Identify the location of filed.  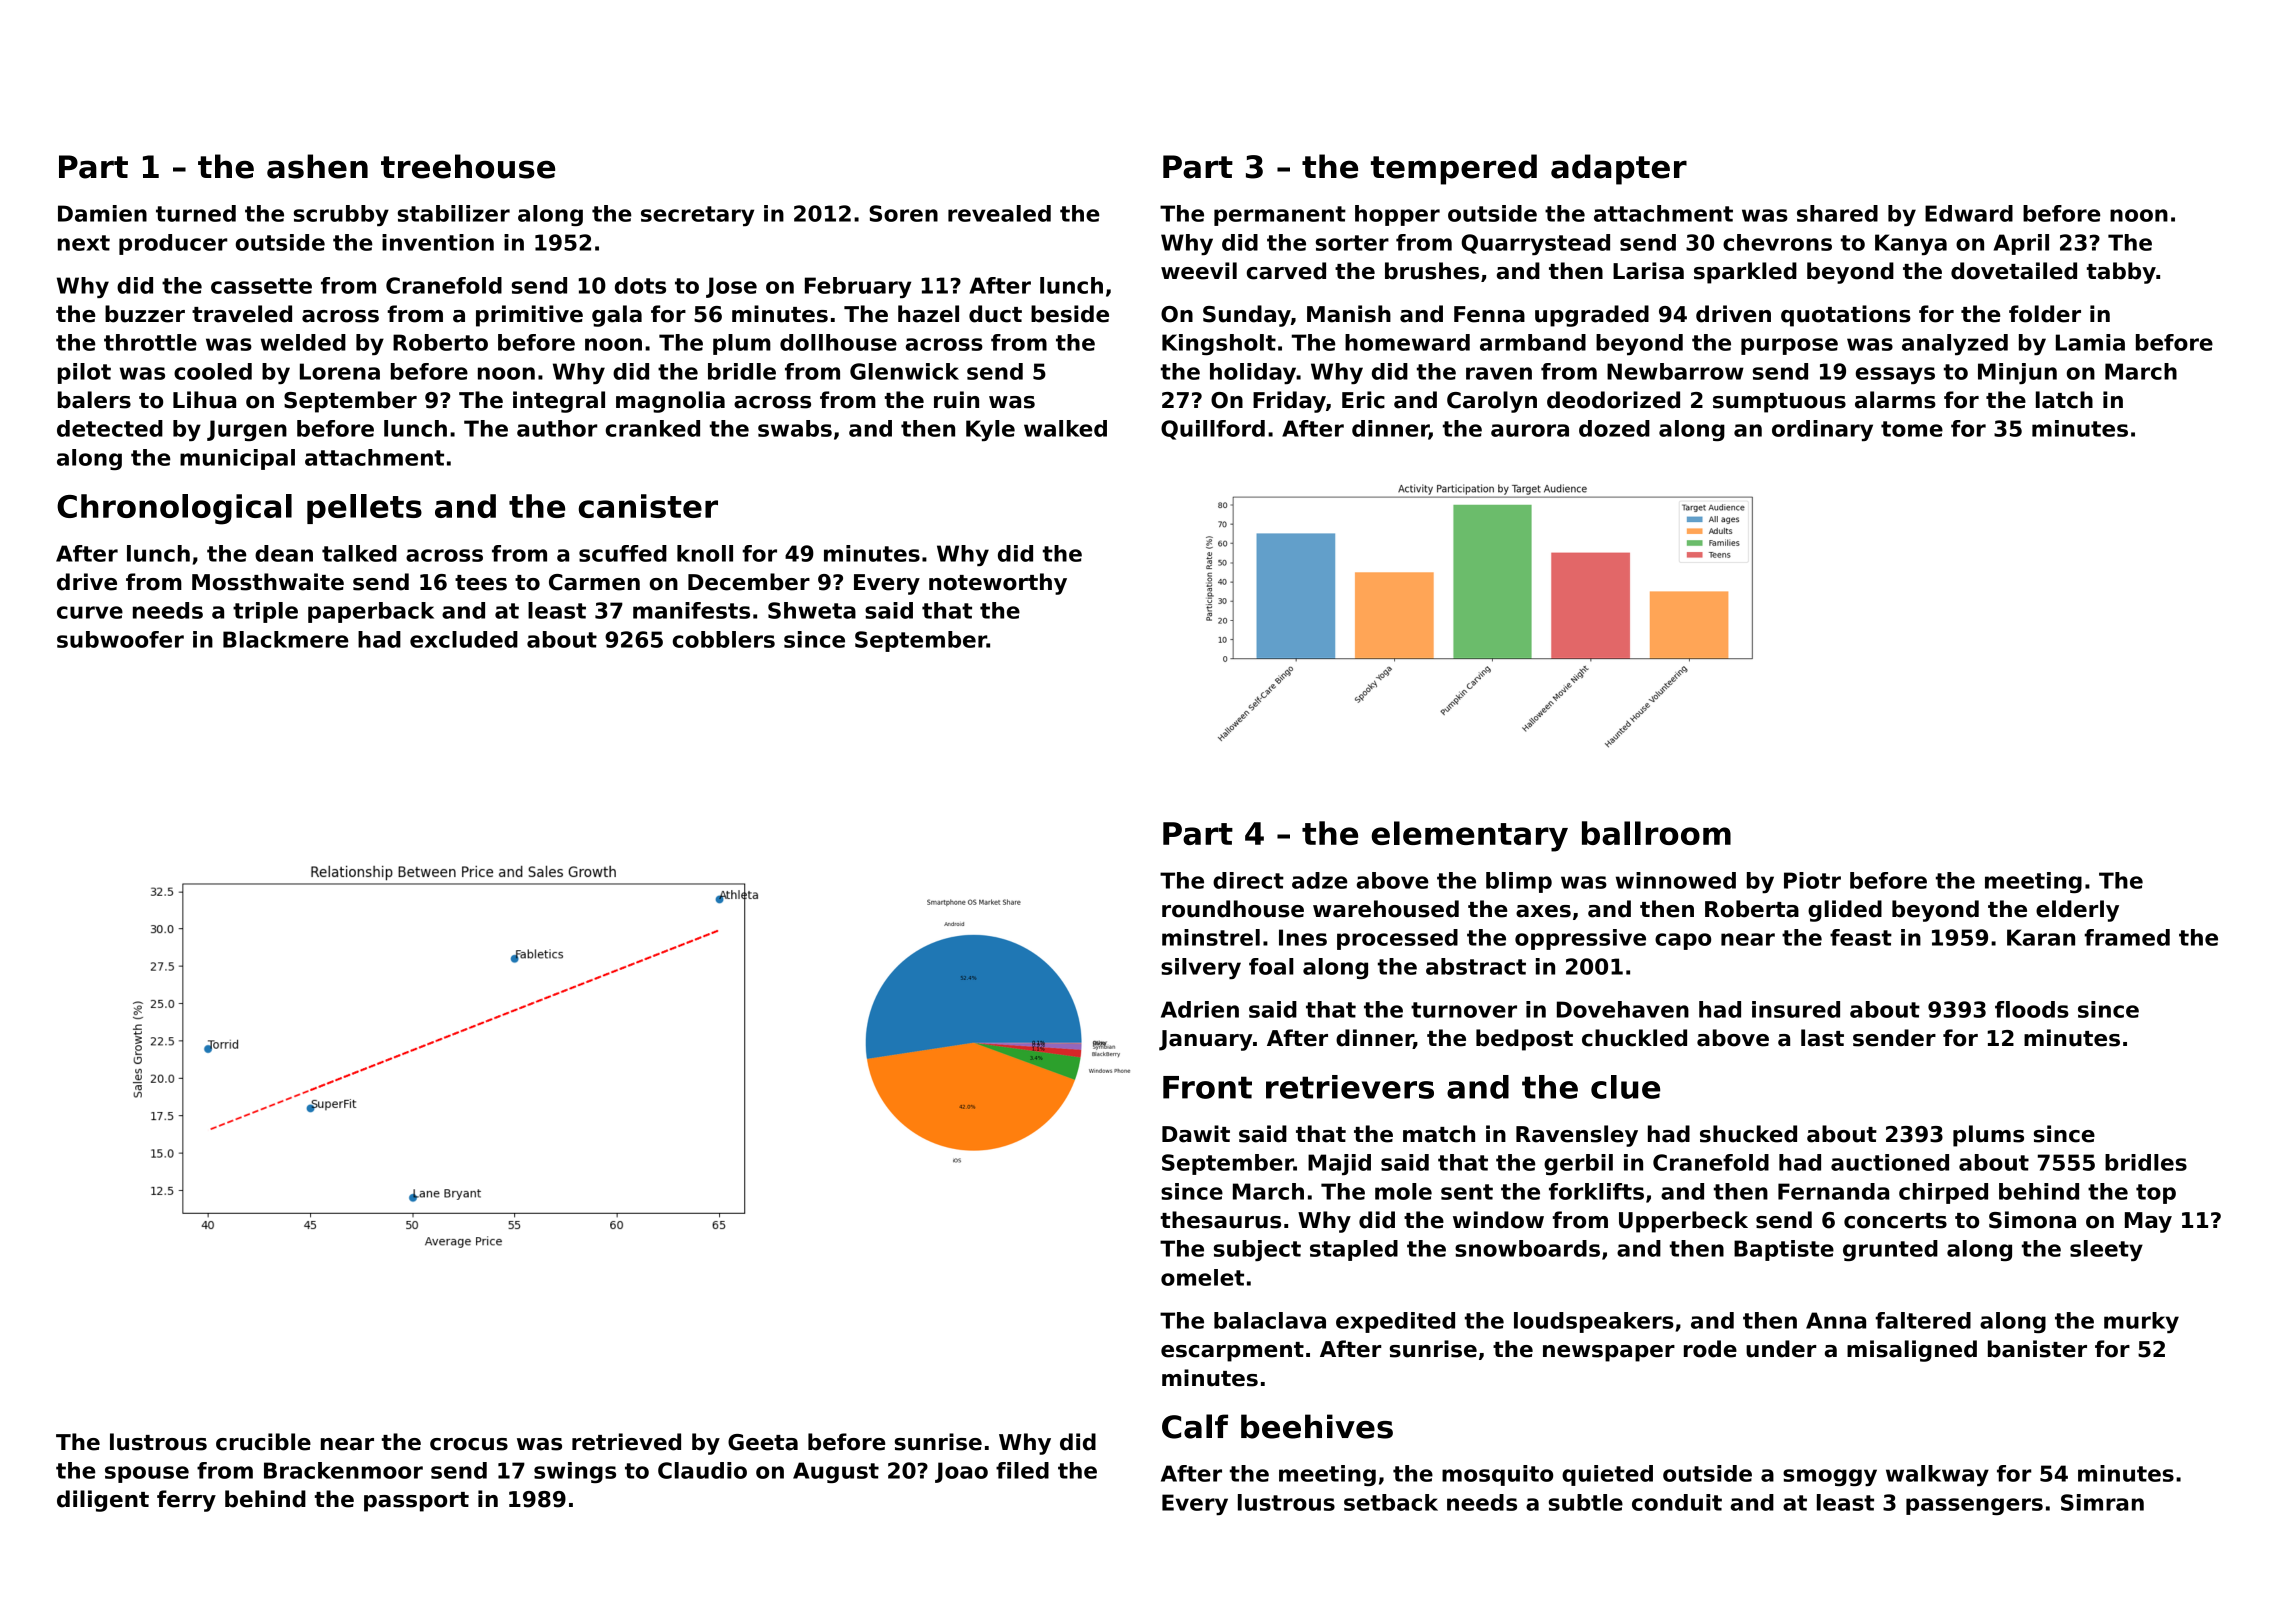
(1022, 1470).
